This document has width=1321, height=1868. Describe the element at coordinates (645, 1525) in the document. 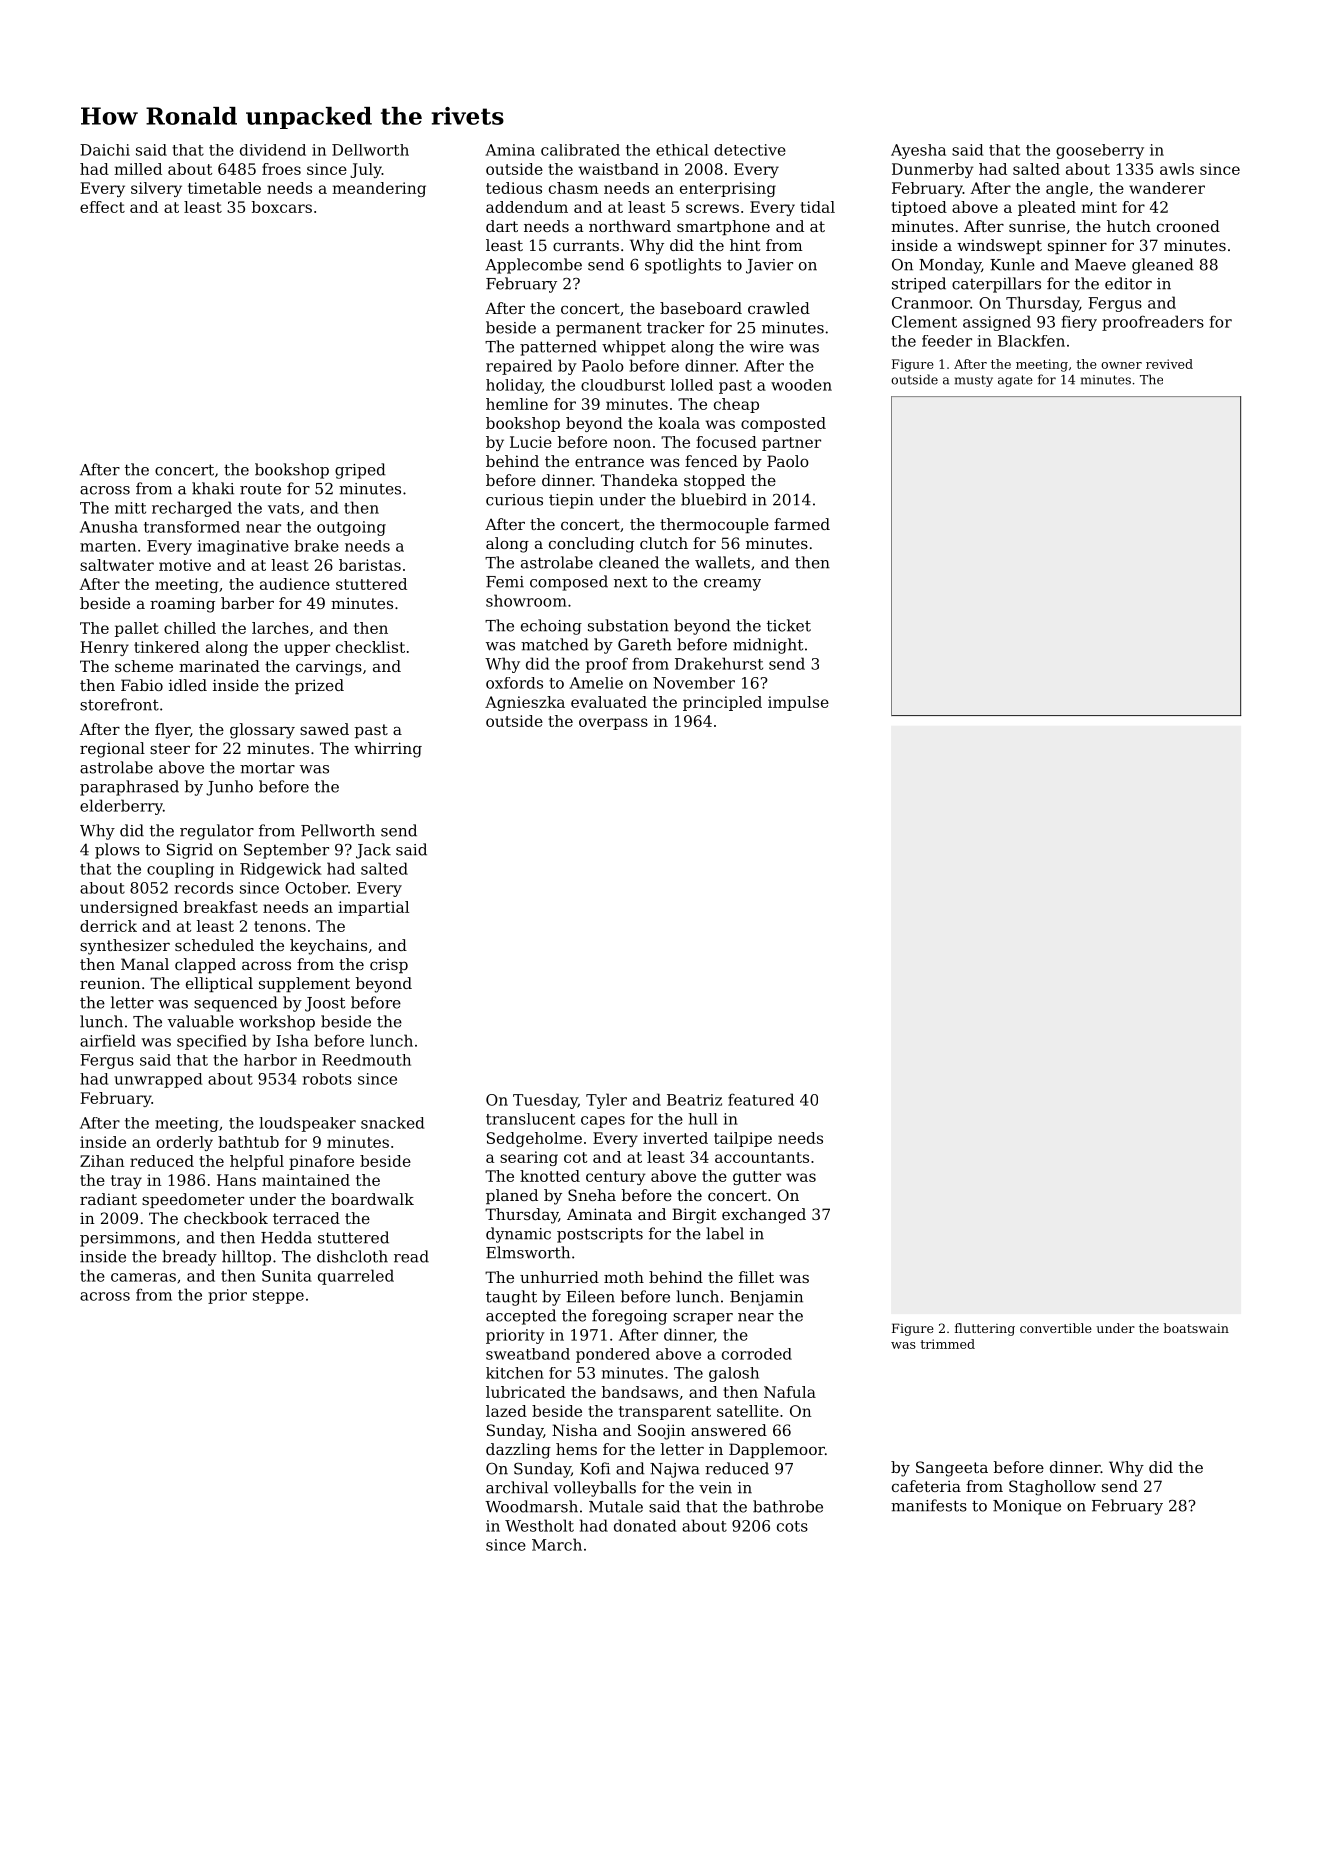

I see `donated` at that location.
